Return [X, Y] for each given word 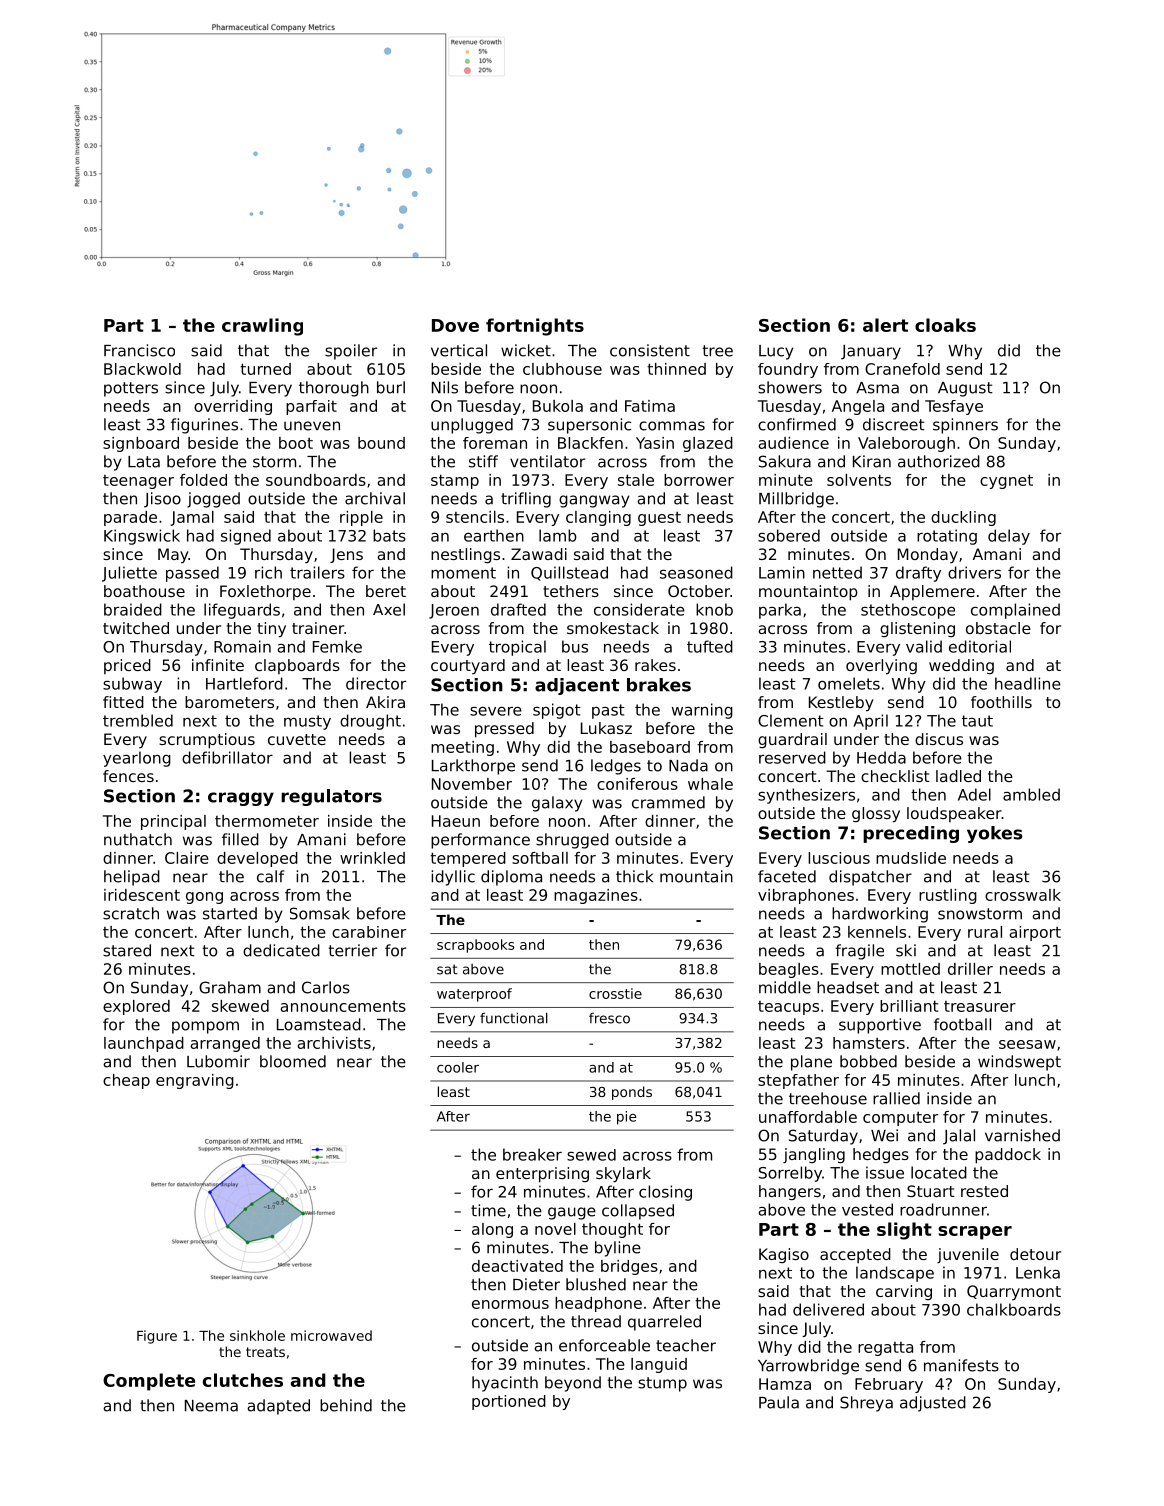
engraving [195, 1081]
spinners [965, 426]
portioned [509, 1402]
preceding [911, 834]
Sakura [785, 461]
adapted [278, 1407]
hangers [790, 1192]
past [608, 711]
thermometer [267, 821]
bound [381, 443]
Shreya [866, 1404]
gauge [572, 1213]
